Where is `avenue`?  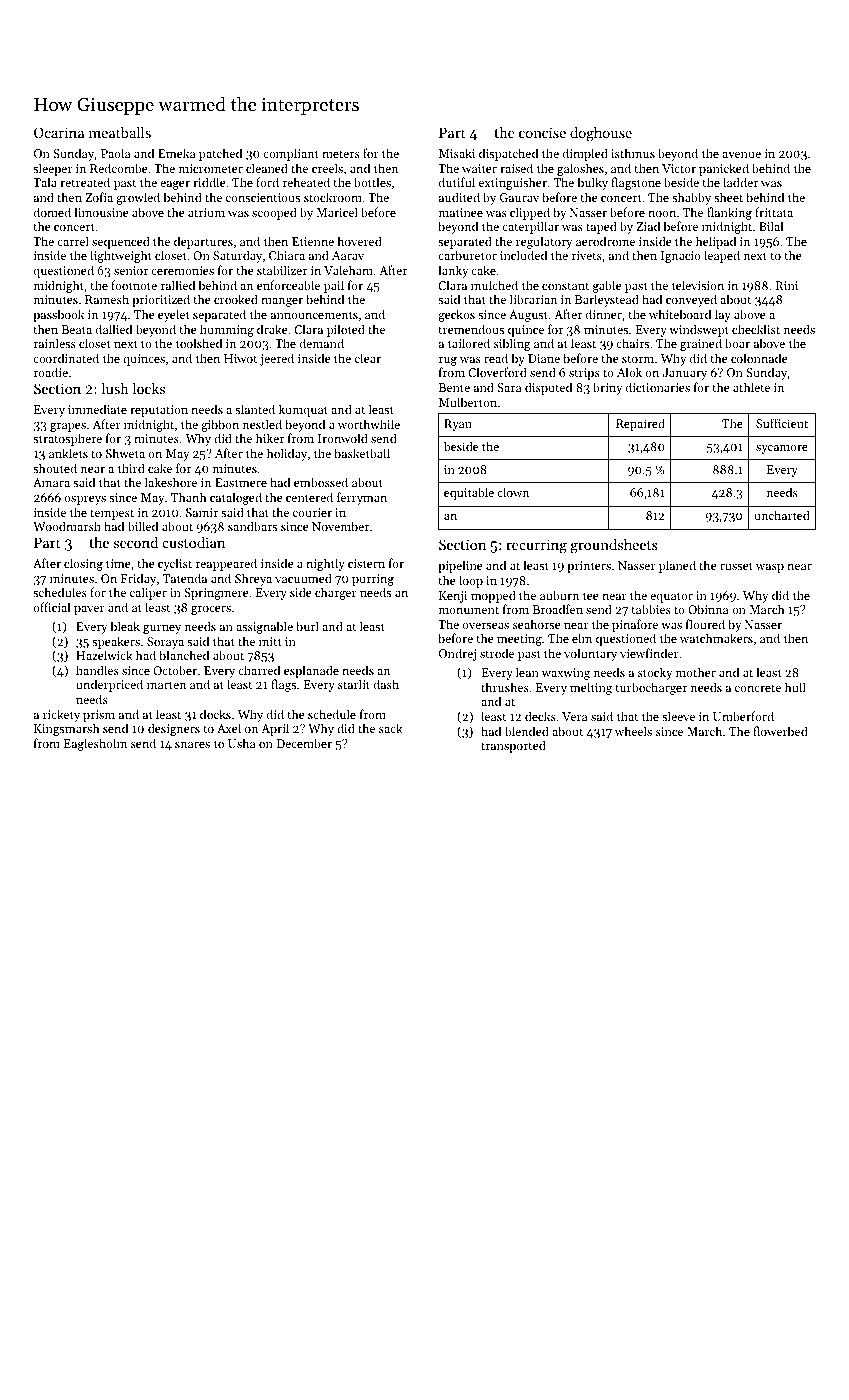 avenue is located at coordinates (741, 155).
